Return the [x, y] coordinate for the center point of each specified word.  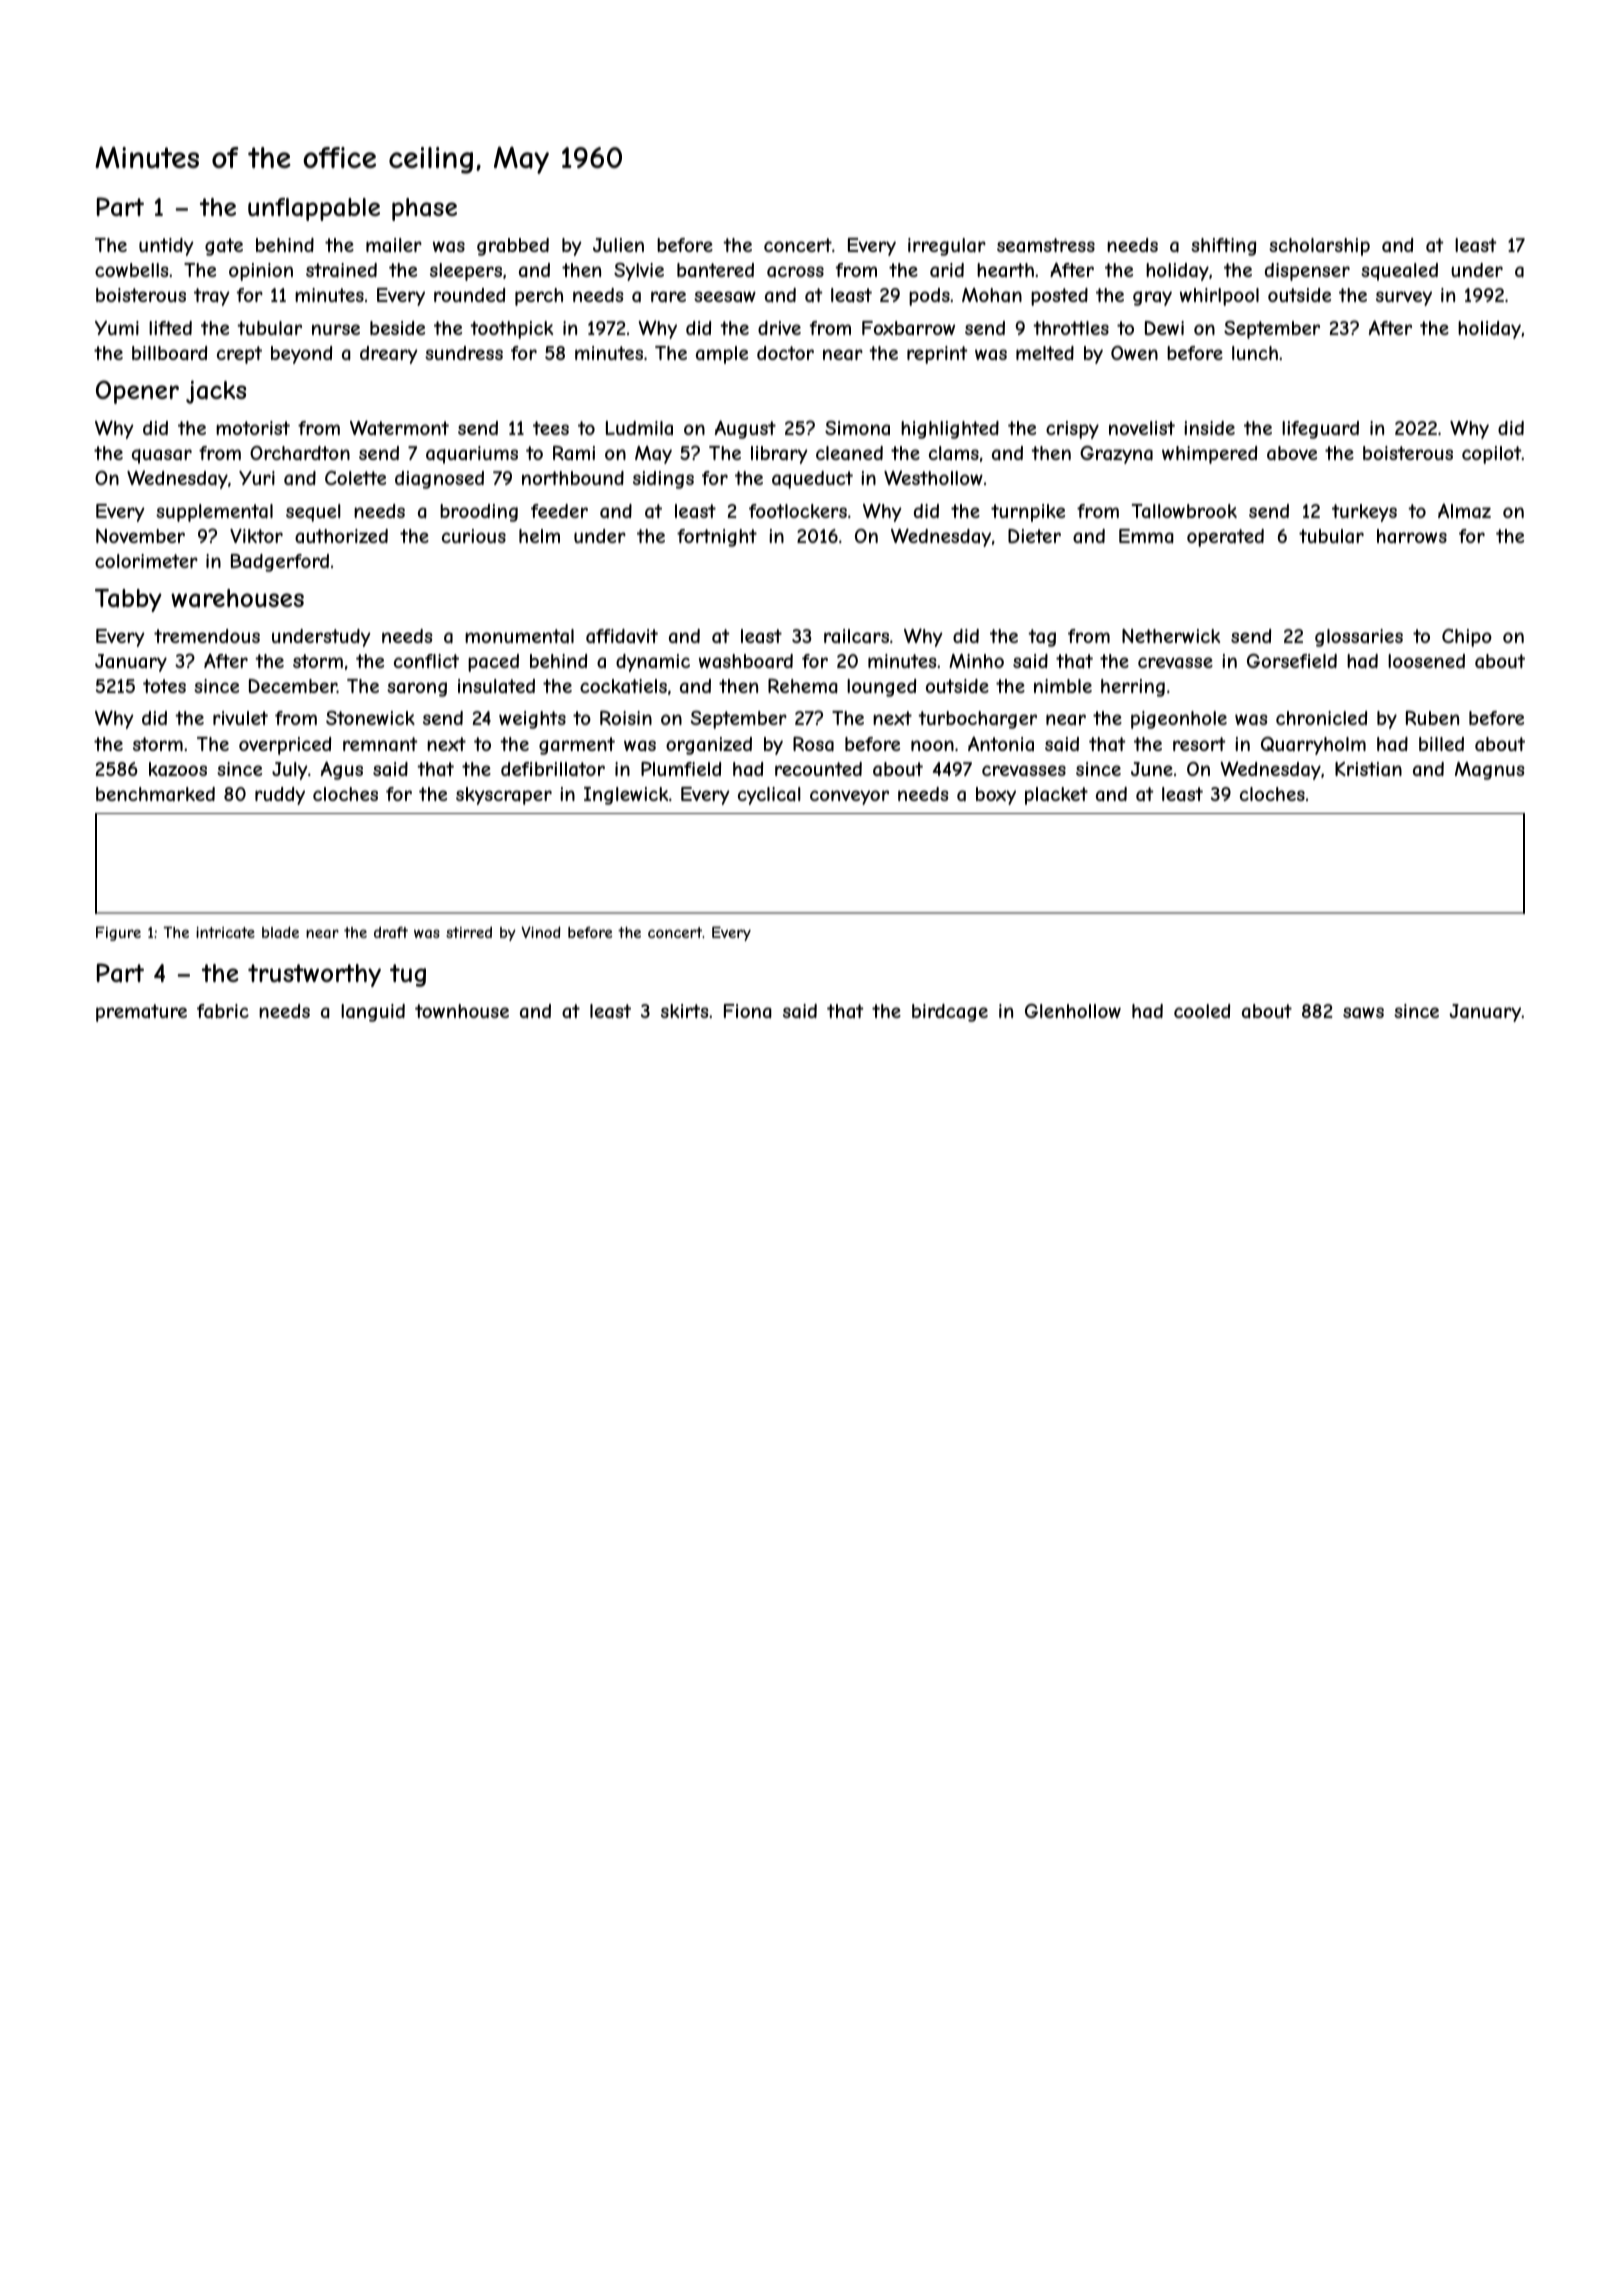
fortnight [717, 538]
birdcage [950, 1013]
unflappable [314, 209]
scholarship [1319, 247]
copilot [1492, 455]
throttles [1071, 328]
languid [373, 1013]
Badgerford [280, 563]
